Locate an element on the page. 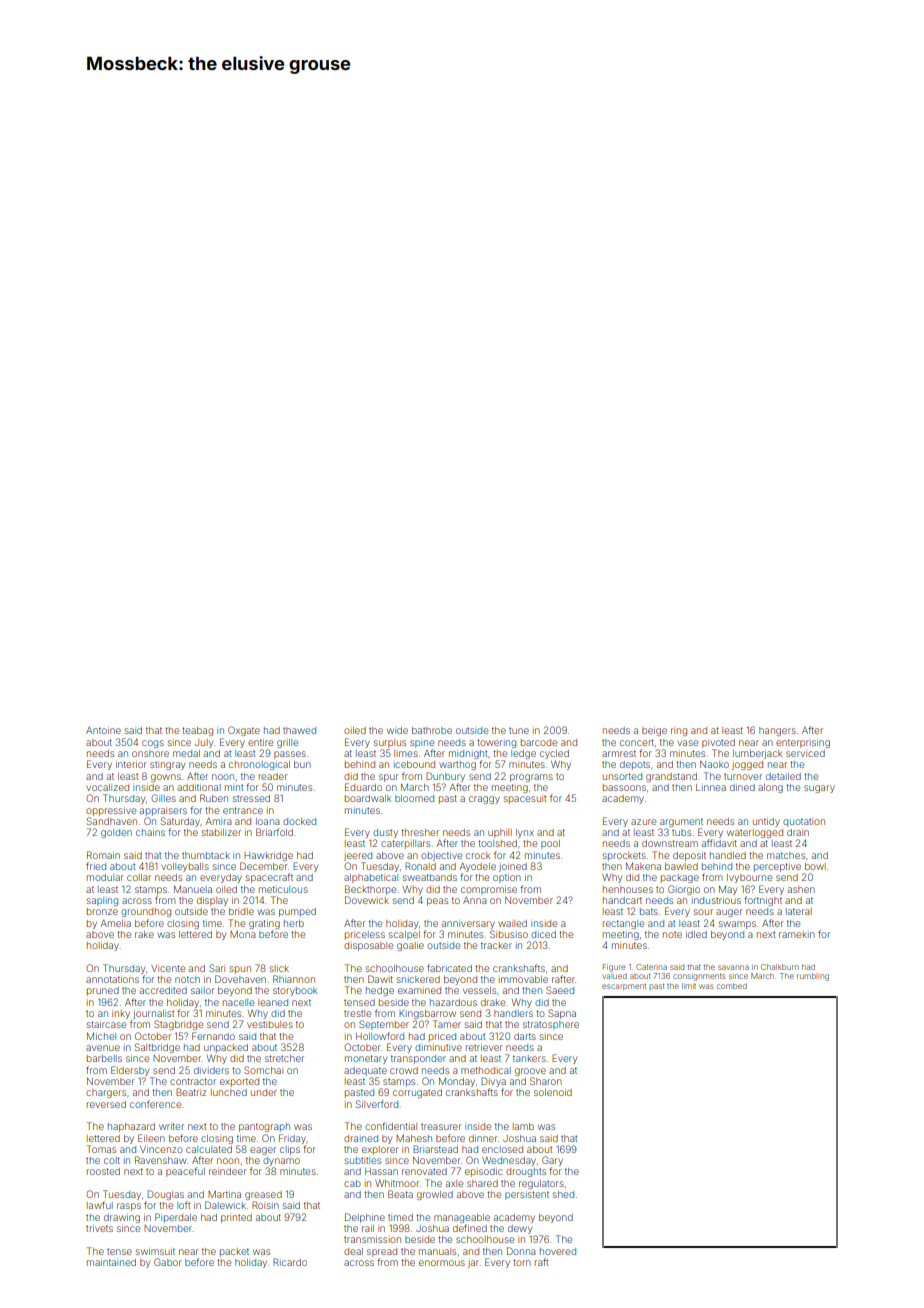 This document has width=924, height=1308. Donna is located at coordinates (521, 1251).
